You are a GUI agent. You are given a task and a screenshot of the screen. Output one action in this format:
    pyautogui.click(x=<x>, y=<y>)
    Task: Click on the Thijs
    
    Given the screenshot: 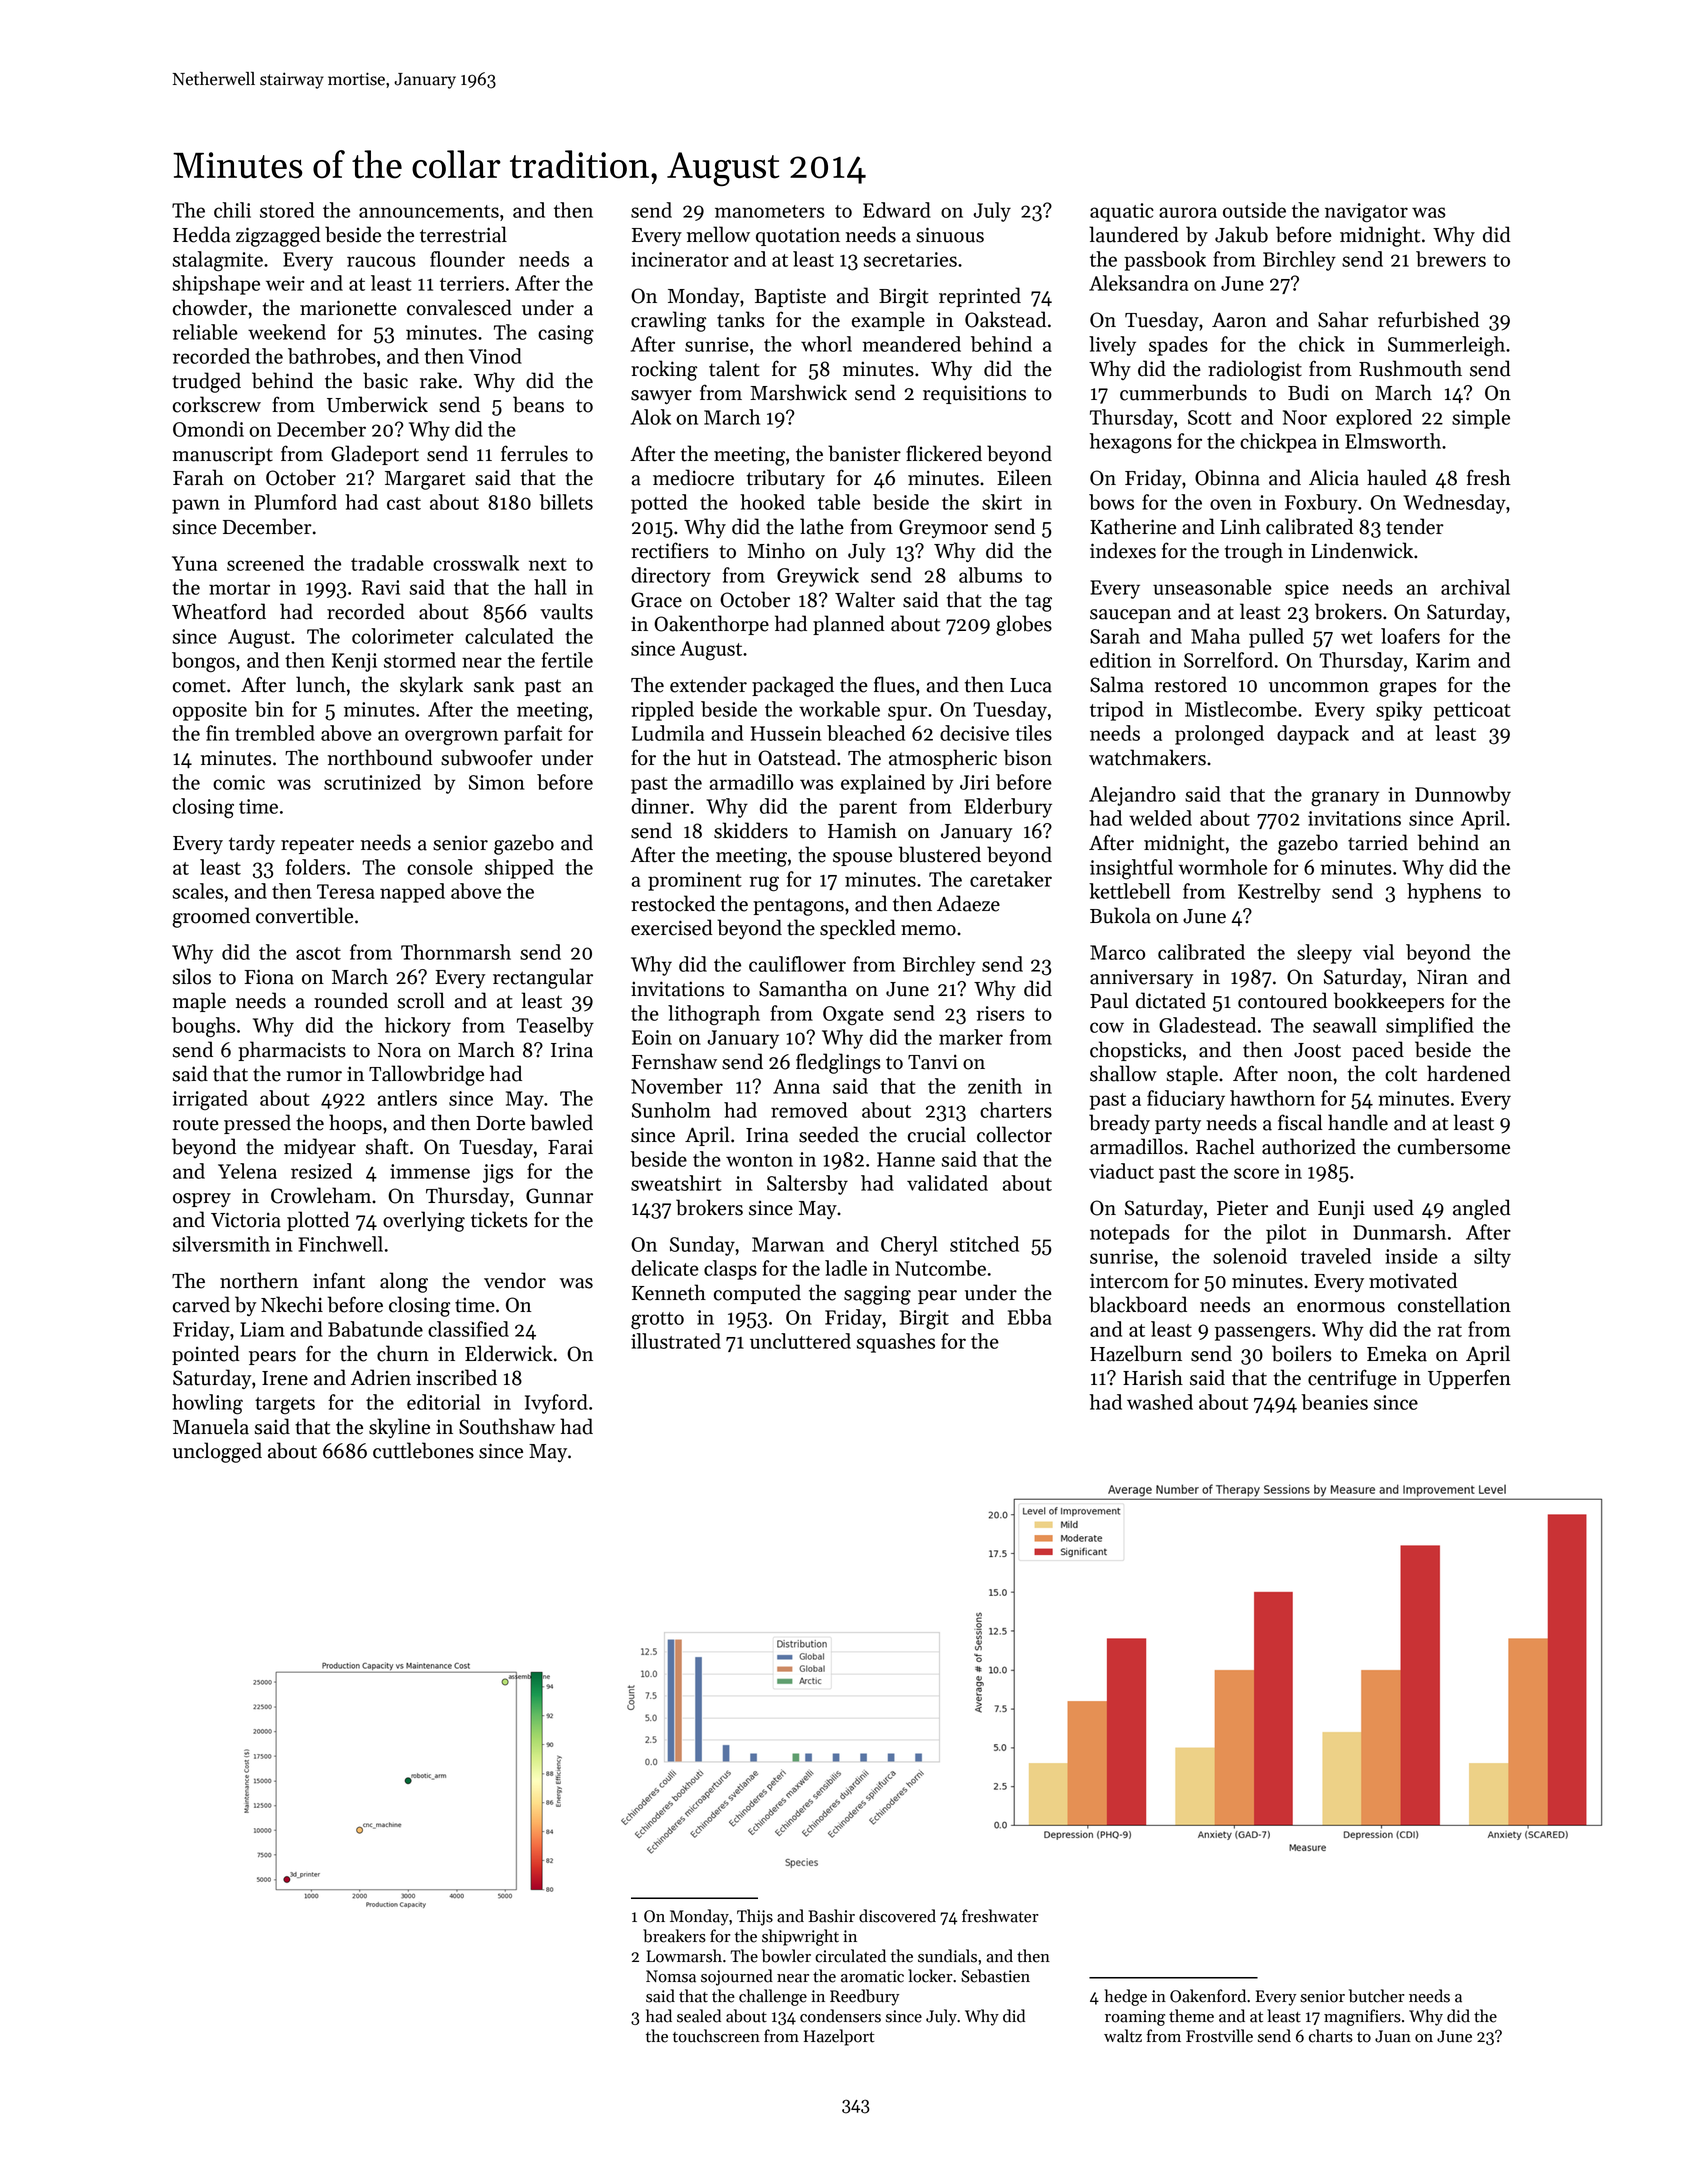 What is the action you would take?
    pyautogui.click(x=755, y=1917)
